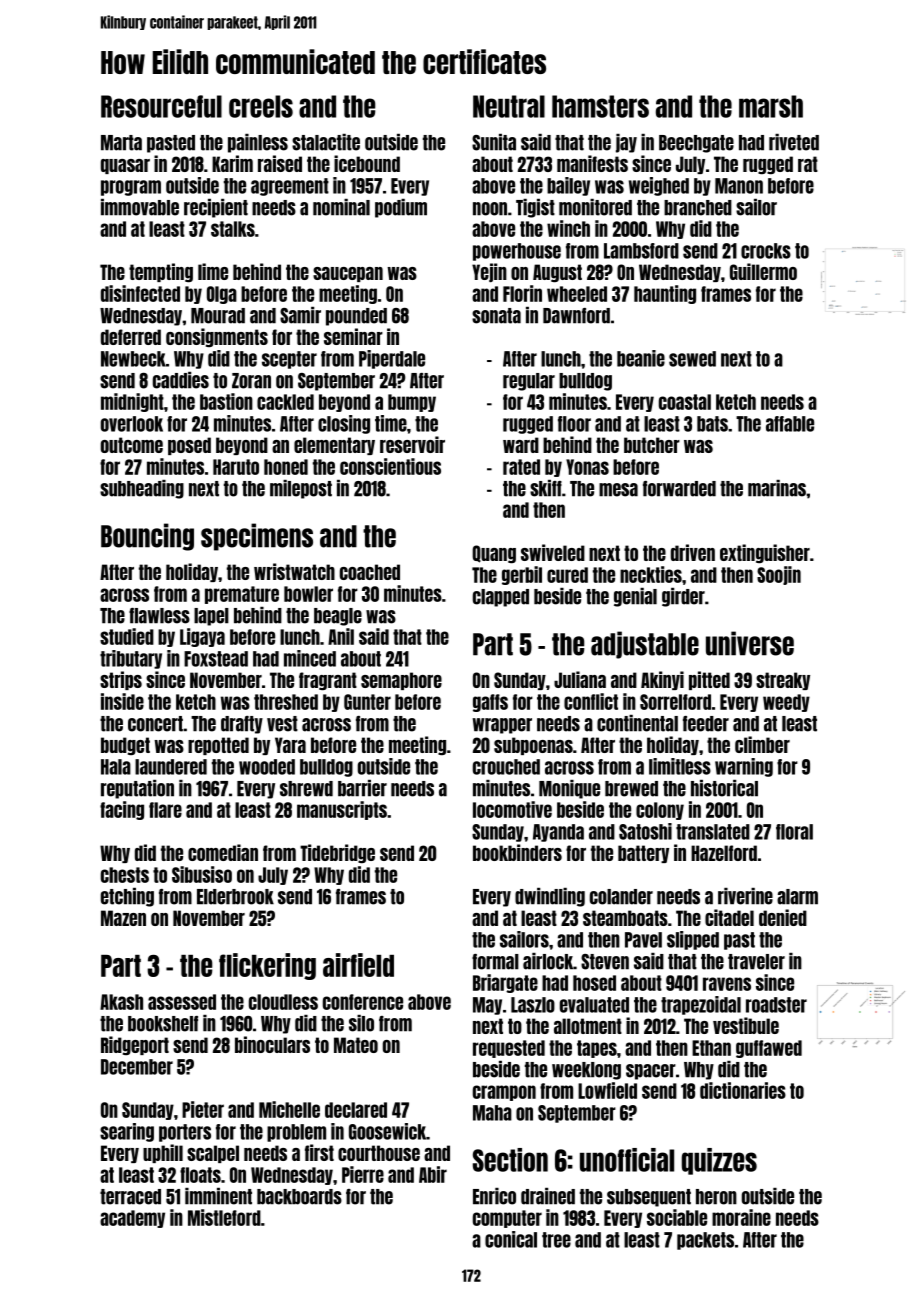  Describe the element at coordinates (651, 1072) in the image. I see `spacer` at that location.
